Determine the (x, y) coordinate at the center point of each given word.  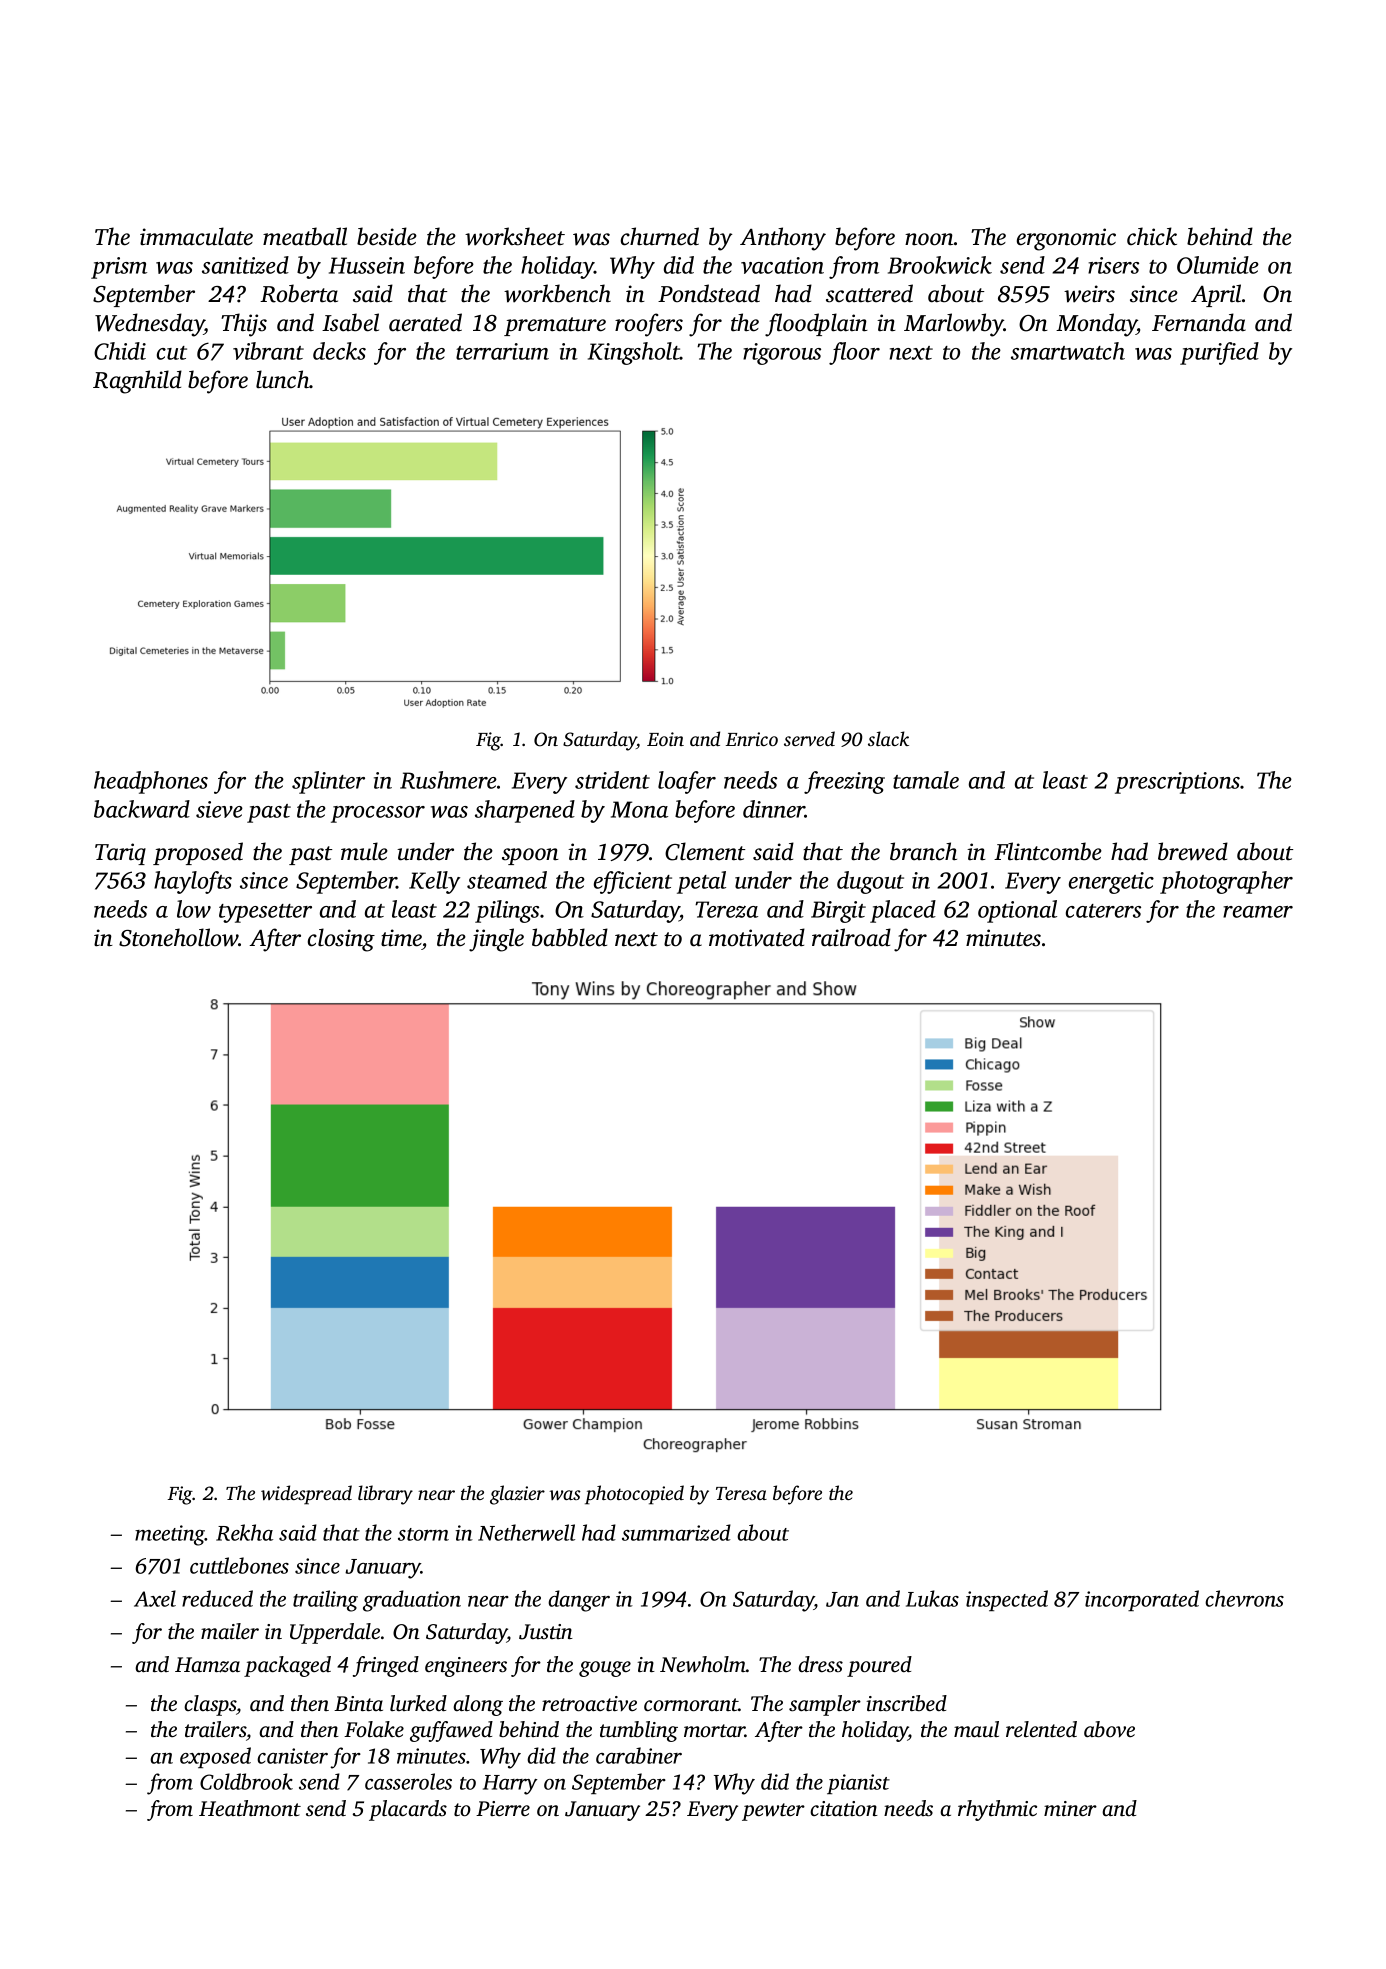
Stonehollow (178, 937)
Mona (639, 809)
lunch (283, 379)
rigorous (782, 354)
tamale (926, 780)
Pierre (503, 1808)
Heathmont (250, 1808)
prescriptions (1177, 783)
